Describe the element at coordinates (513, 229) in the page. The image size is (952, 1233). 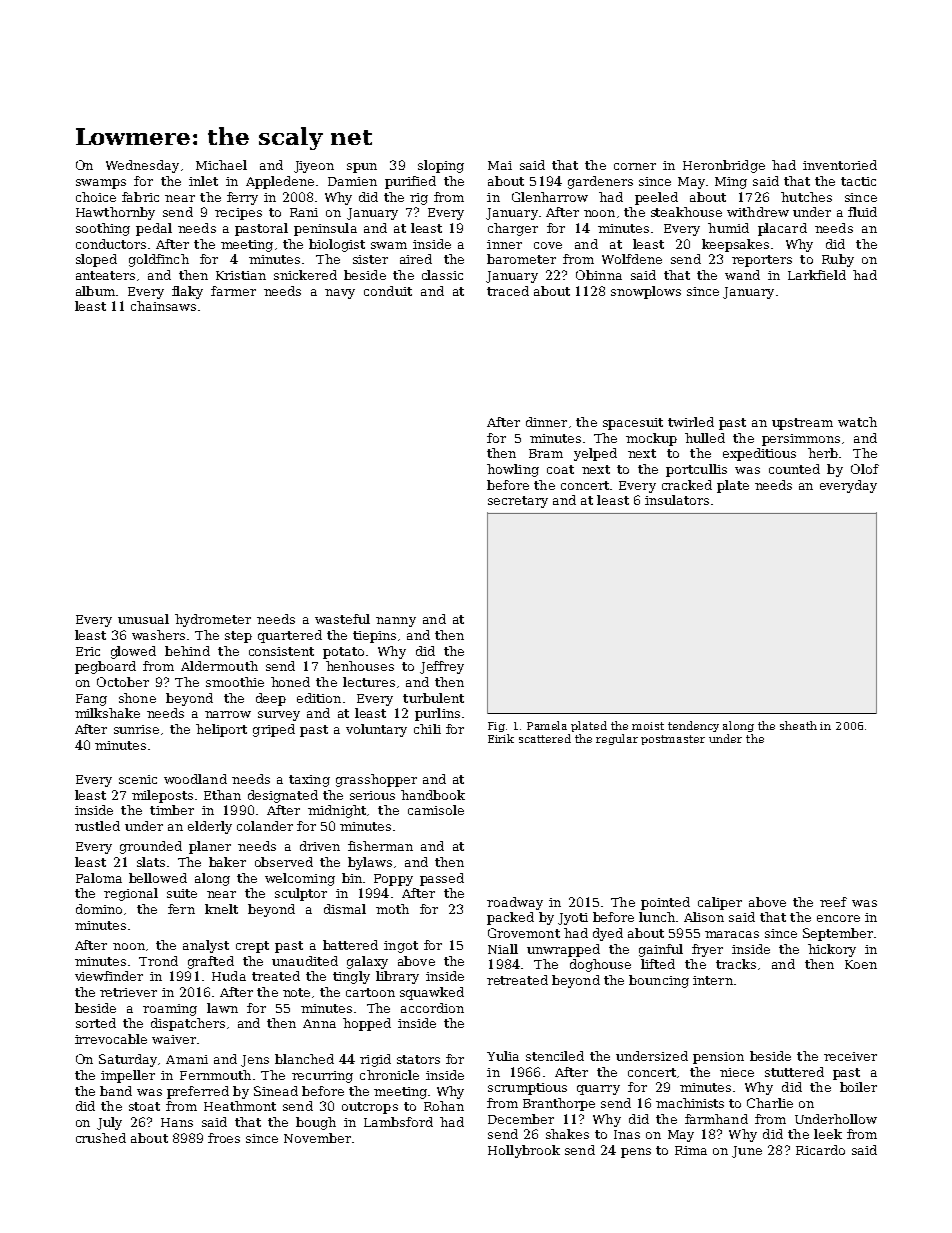
I see `charger` at that location.
